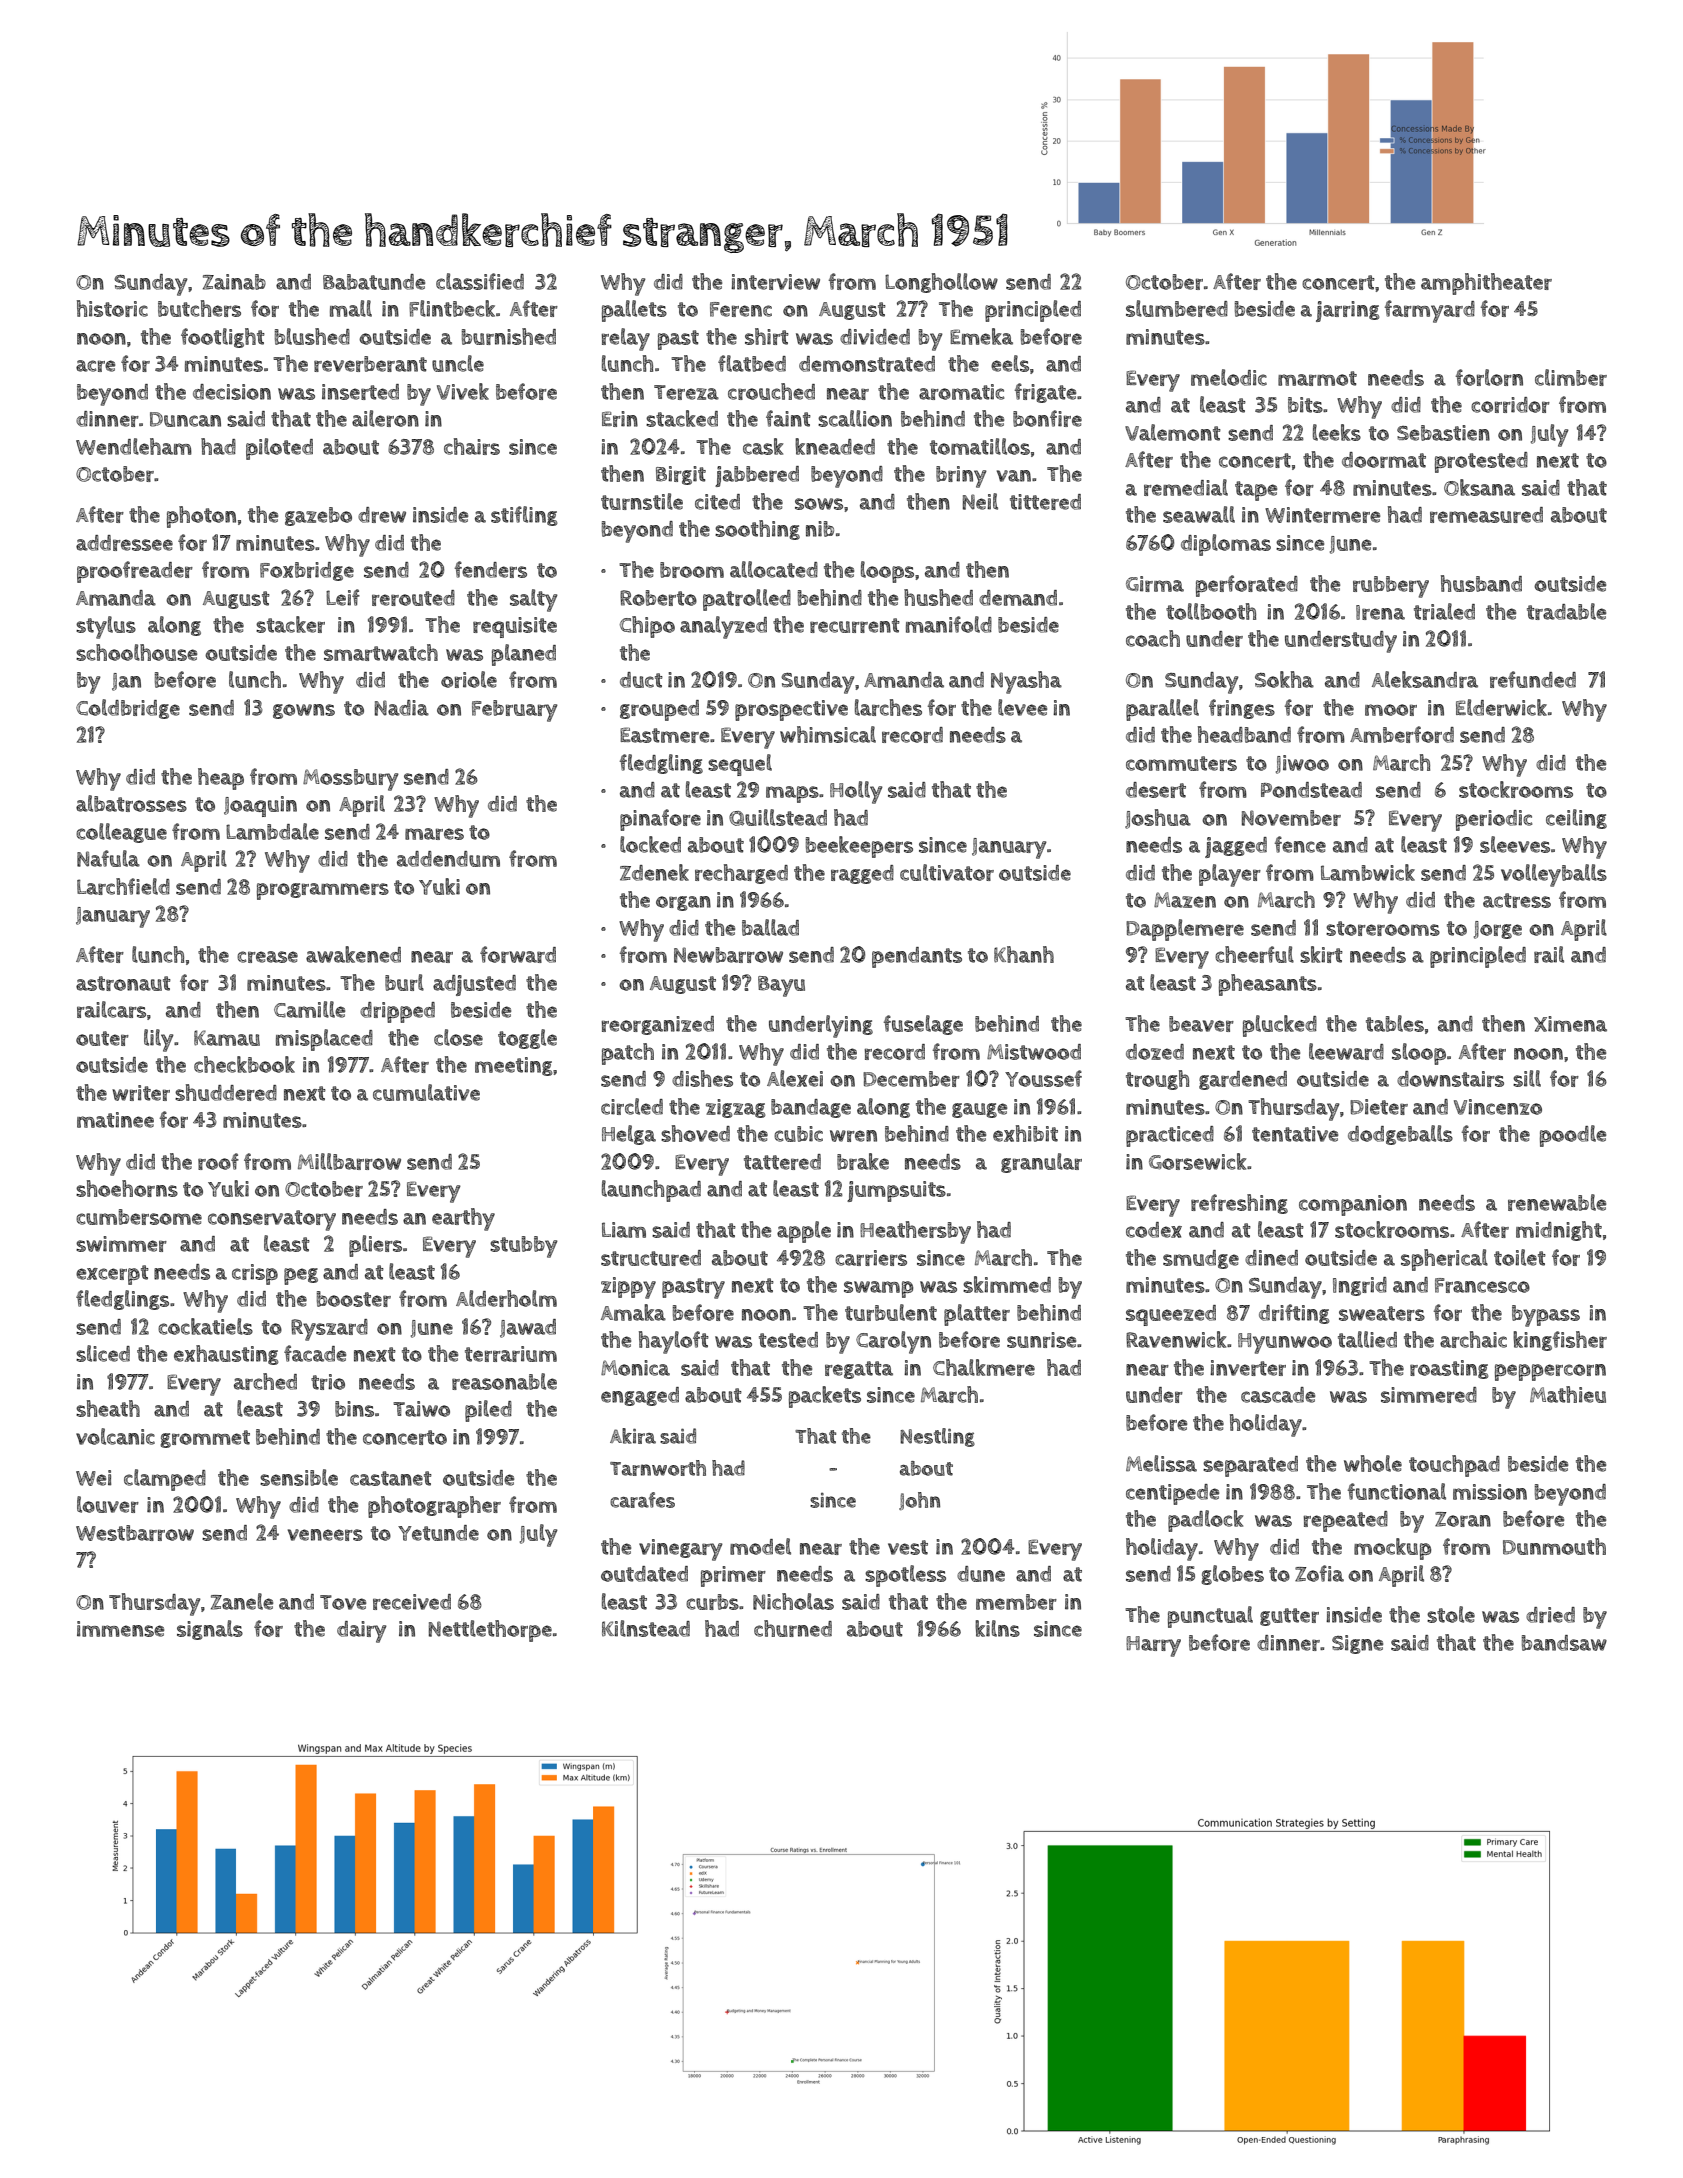 The image size is (1683, 2178). Describe the element at coordinates (1177, 308) in the page. I see `slumbered` at that location.
